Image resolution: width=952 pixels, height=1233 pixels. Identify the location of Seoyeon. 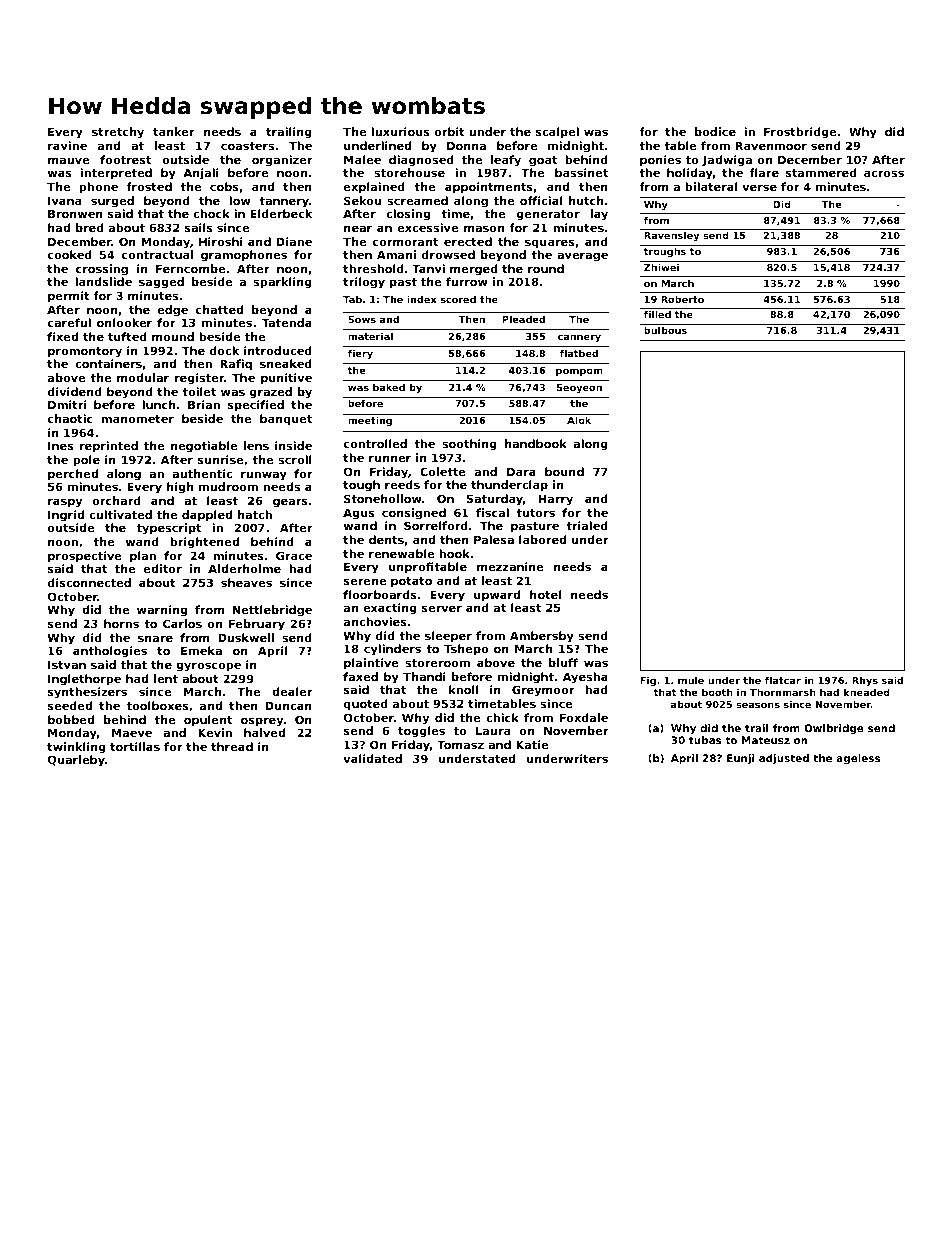
(579, 388).
